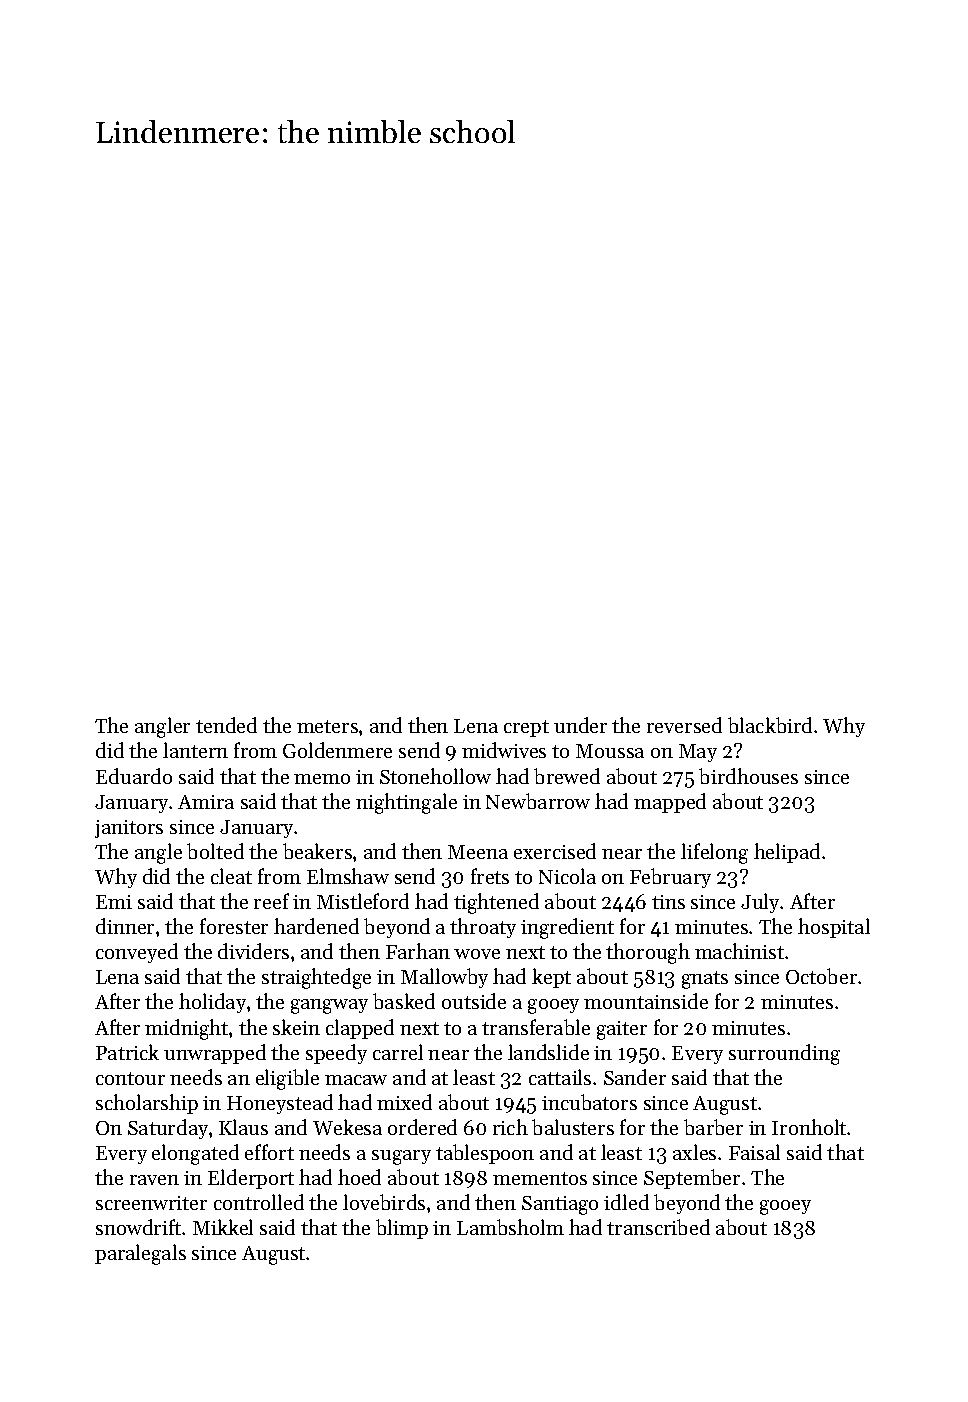  Describe the element at coordinates (784, 1054) in the screenshot. I see `surrounding` at that location.
